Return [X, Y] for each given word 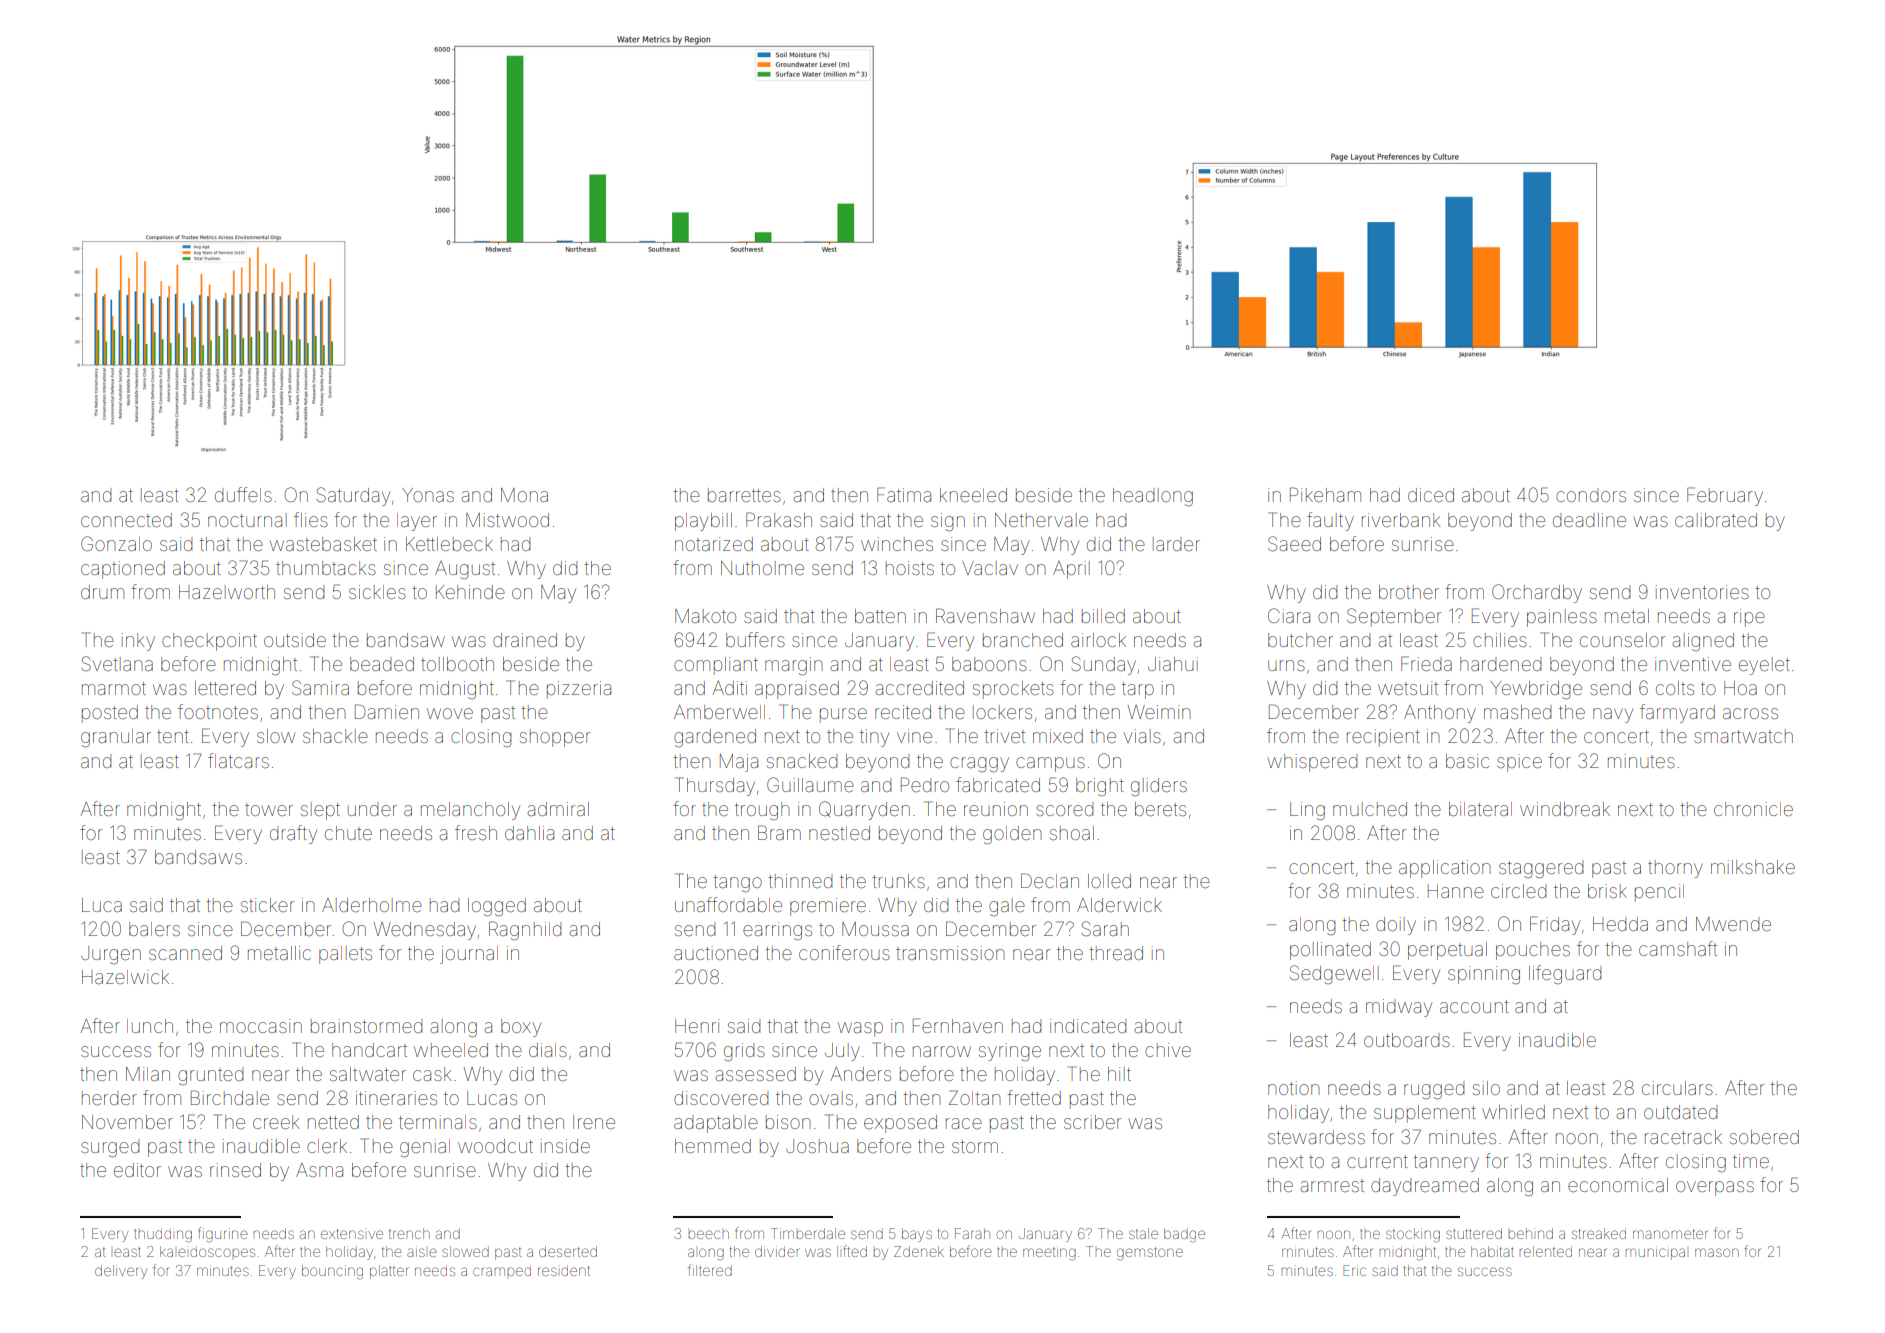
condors [1591, 495]
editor [137, 1170]
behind [1530, 1233]
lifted [852, 1251]
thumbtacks [326, 568]
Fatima [904, 494]
